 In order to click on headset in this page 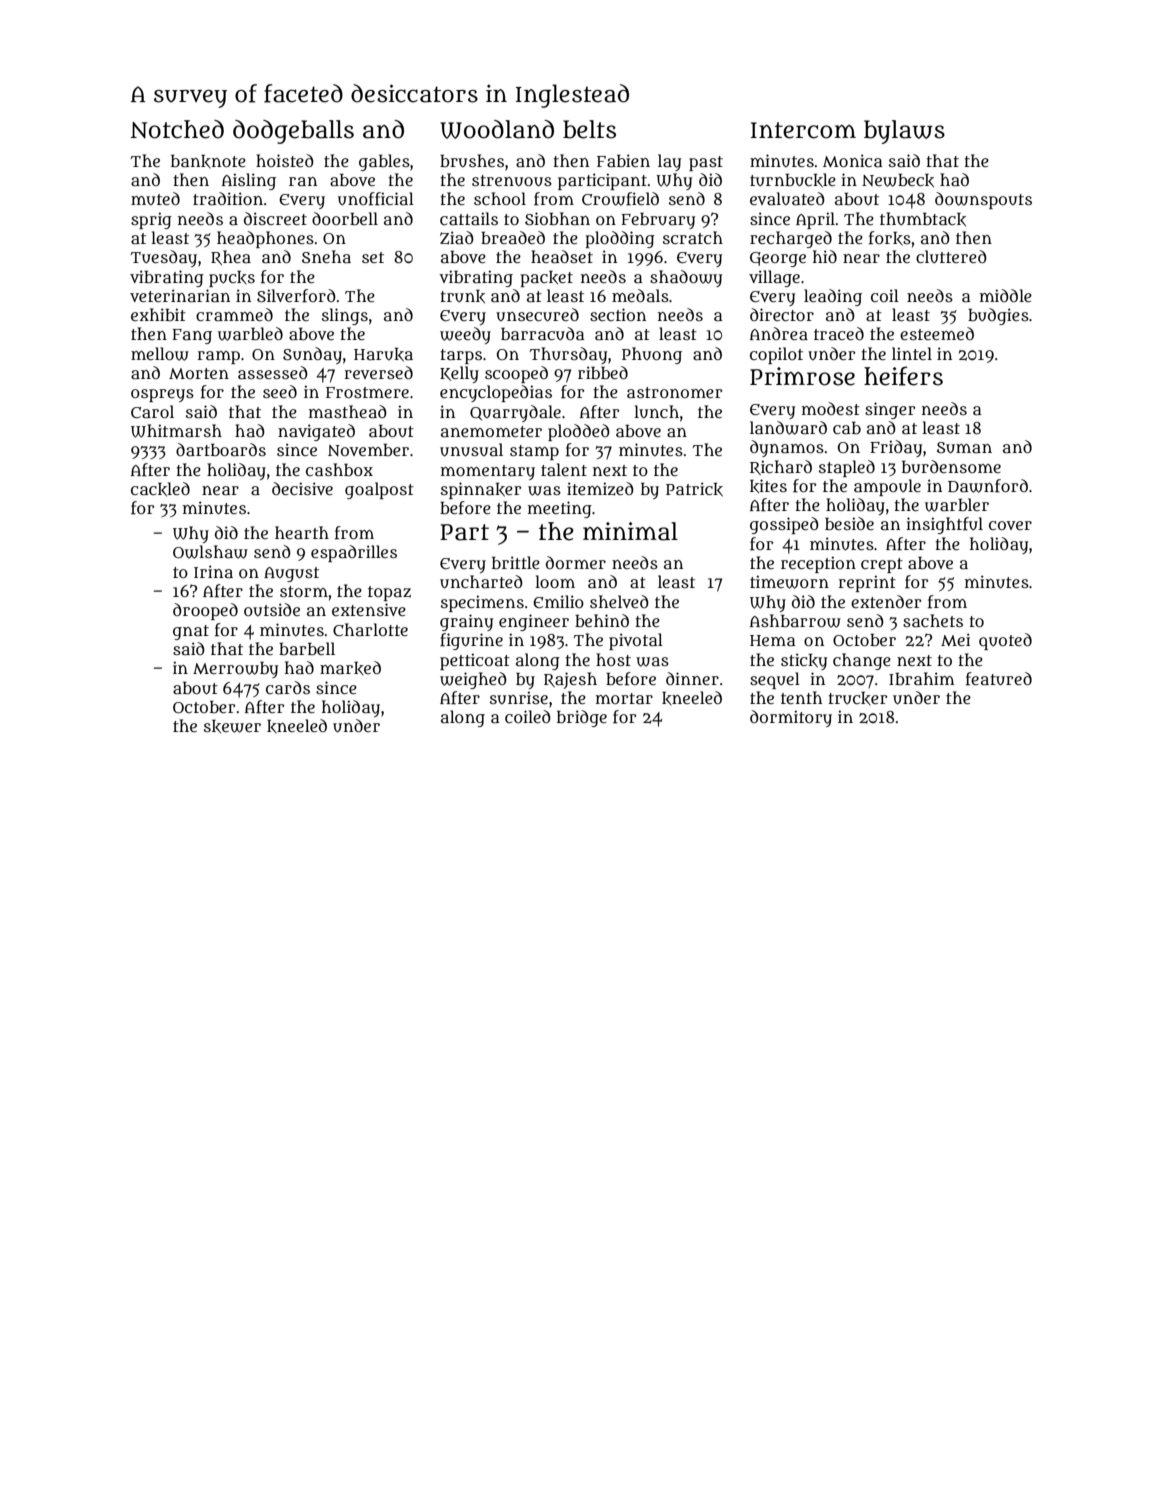, I will do `click(562, 256)`.
